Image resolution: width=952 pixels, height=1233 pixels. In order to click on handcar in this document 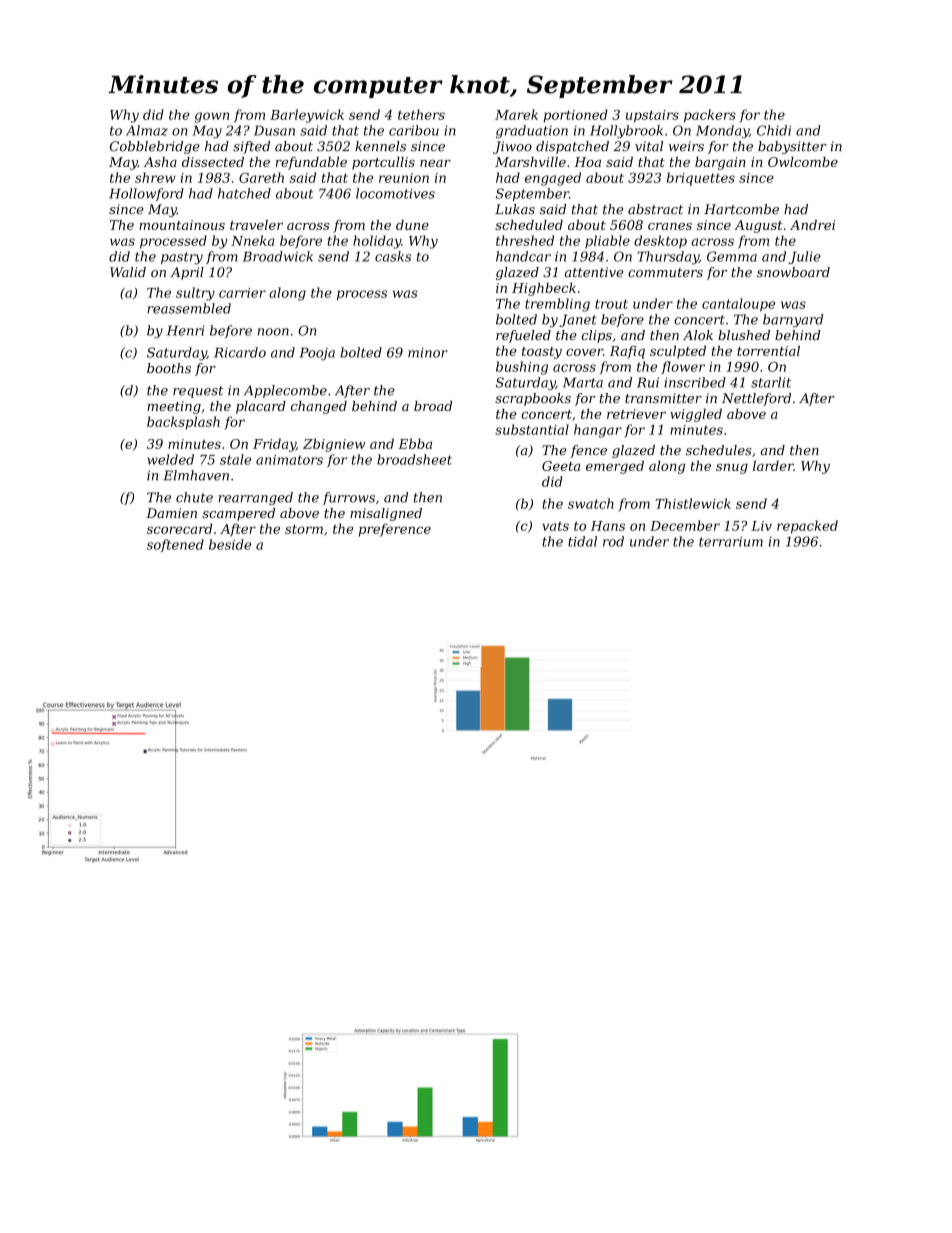, I will do `click(523, 256)`.
